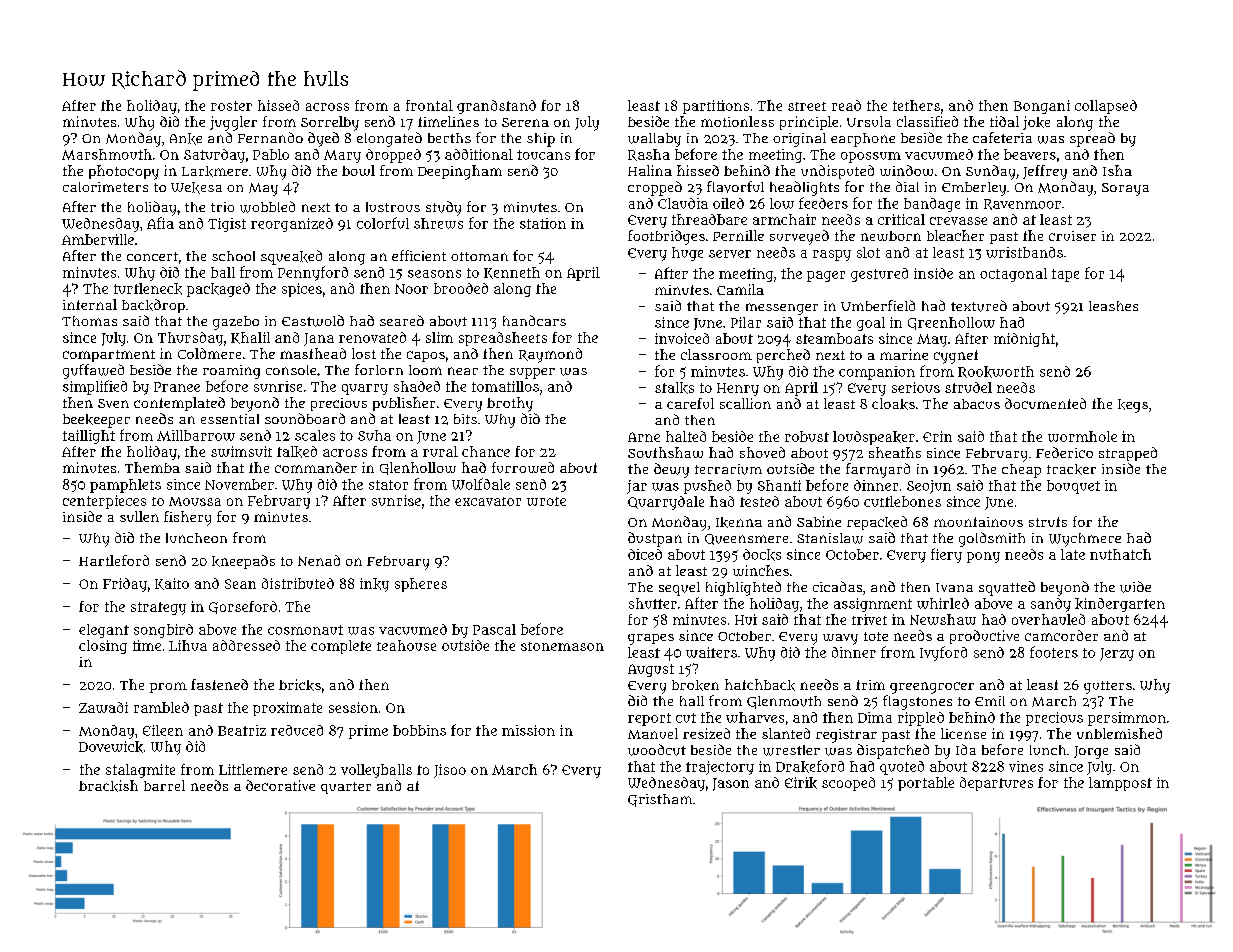 This screenshot has width=1233, height=952. I want to click on Camila, so click(740, 289).
